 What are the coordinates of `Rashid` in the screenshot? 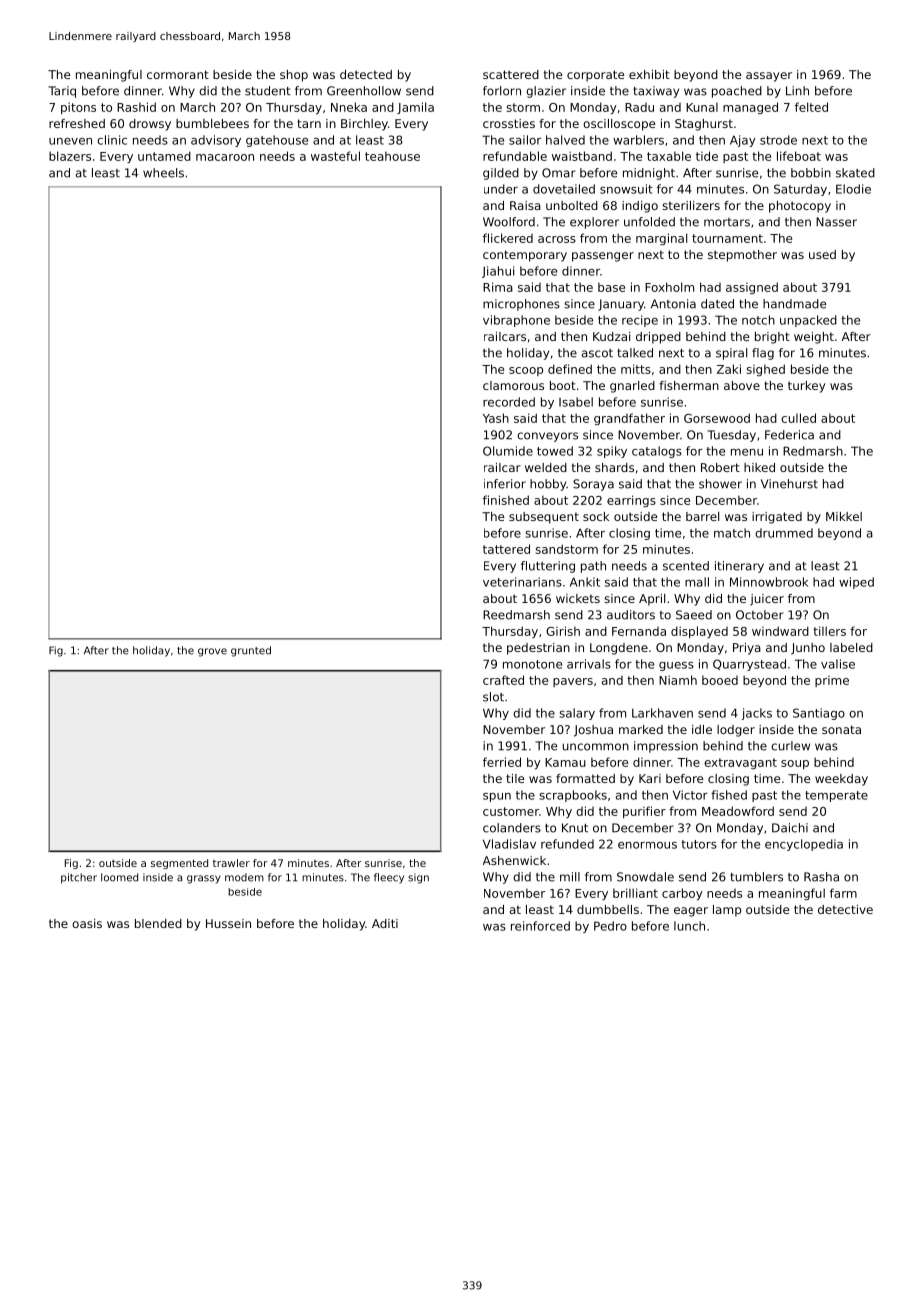 It's located at (136, 107).
